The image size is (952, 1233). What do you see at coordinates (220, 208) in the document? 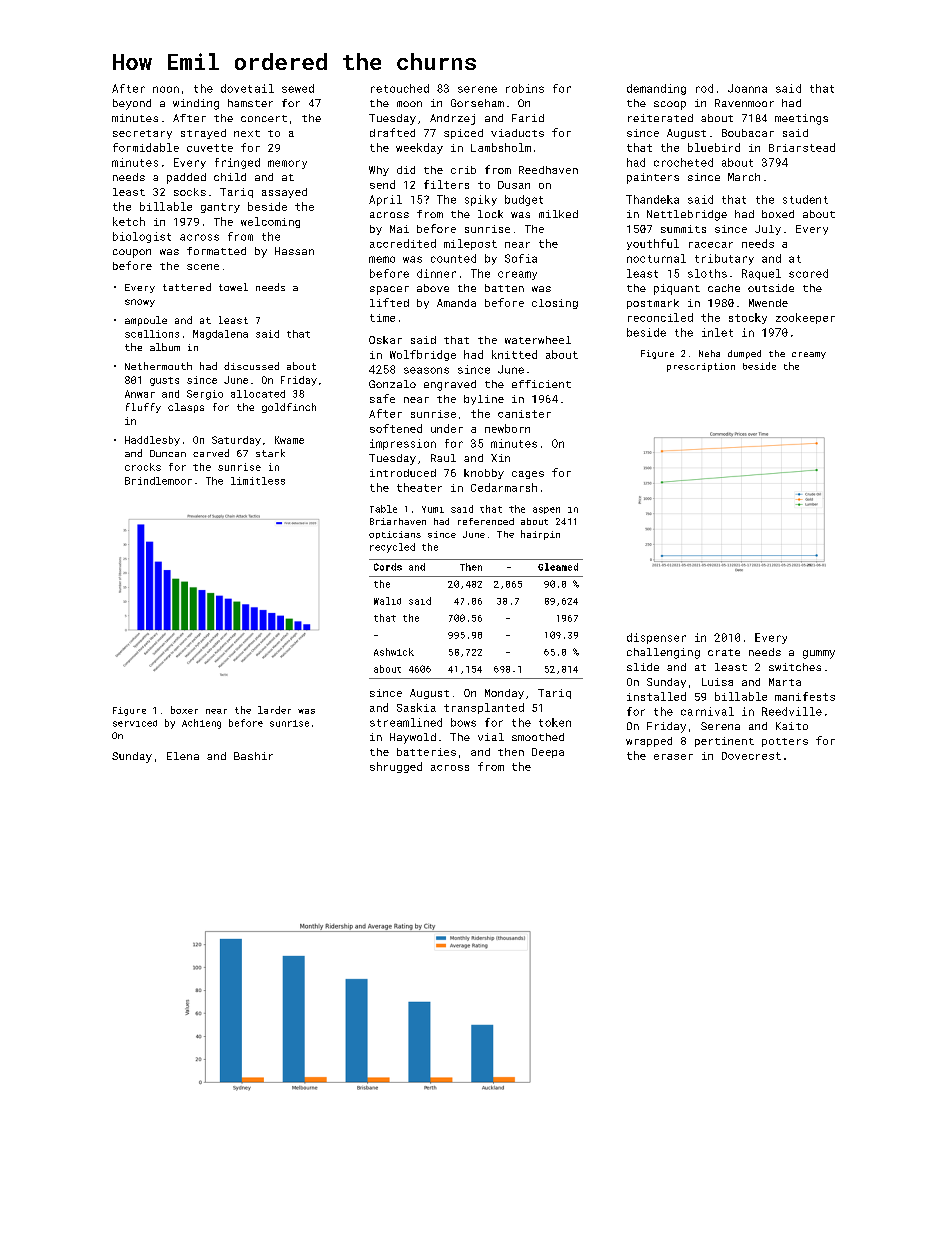
I see `gantry` at bounding box center [220, 208].
